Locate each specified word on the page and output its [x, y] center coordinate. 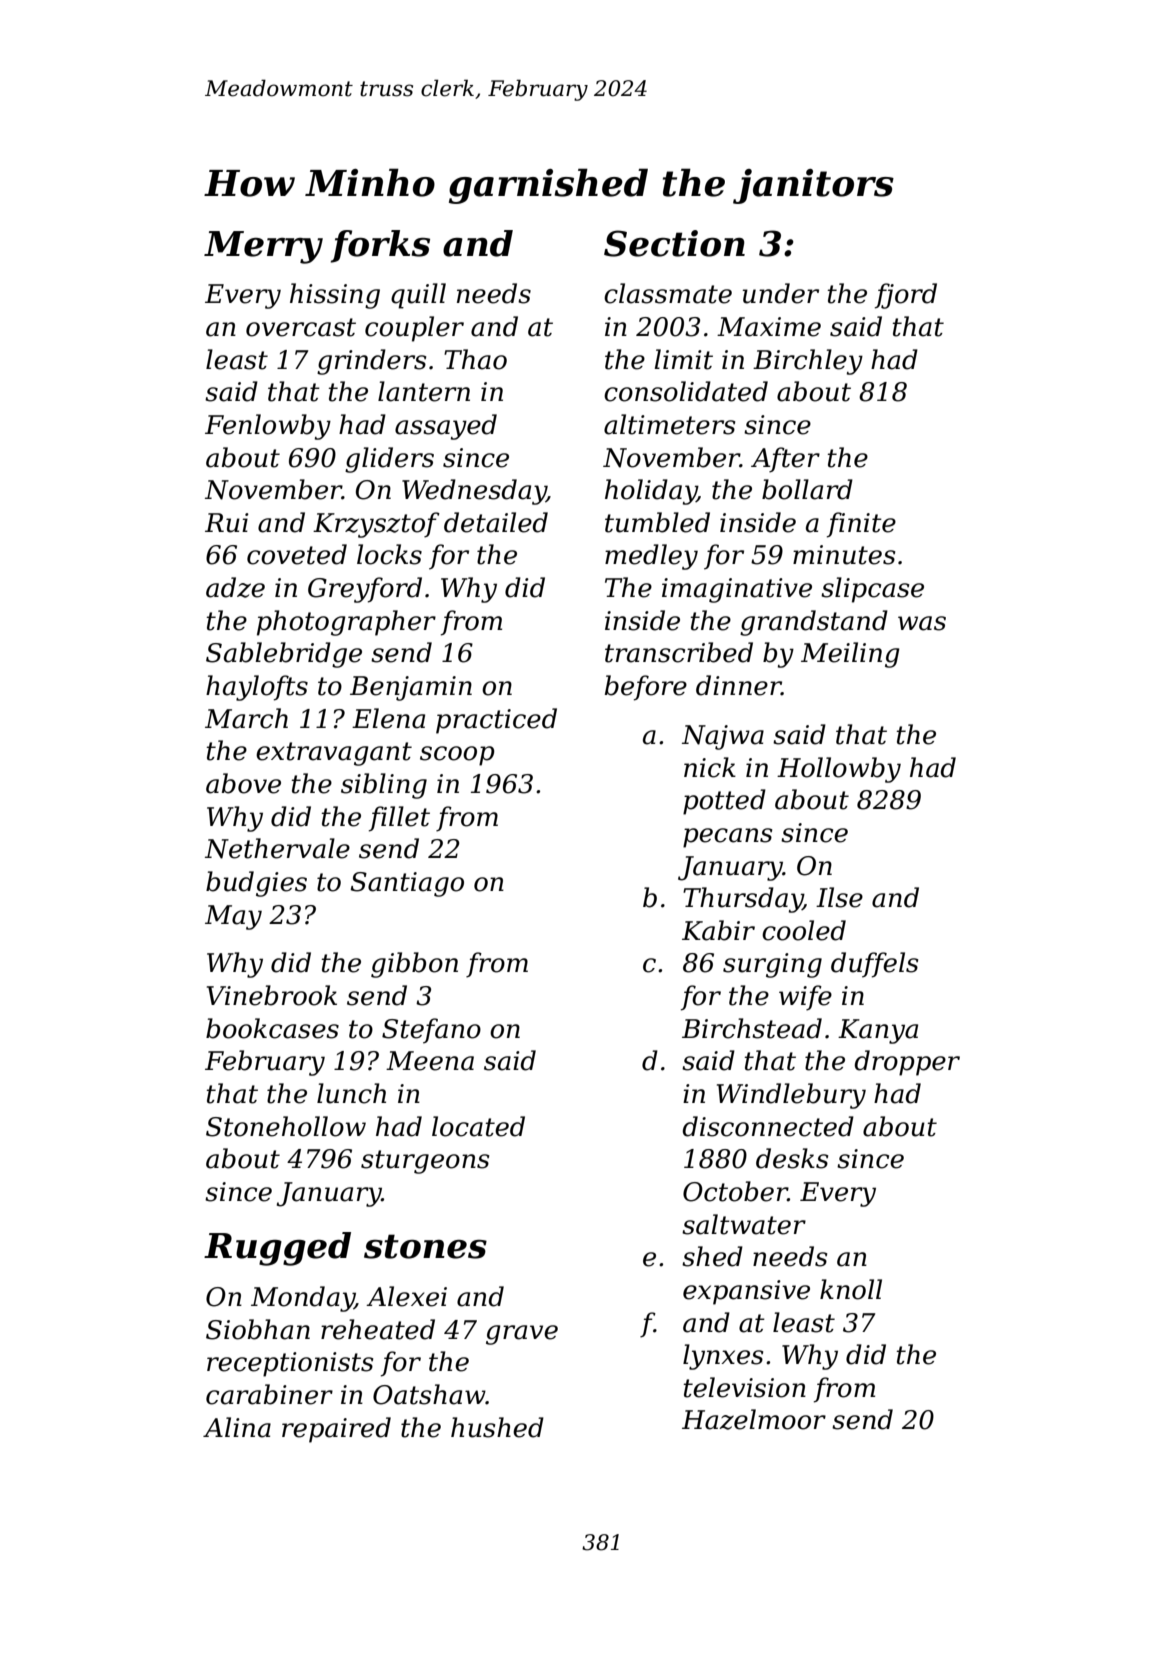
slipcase [872, 590]
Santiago [407, 884]
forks [380, 246]
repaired [336, 1430]
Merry [263, 247]
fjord [906, 296]
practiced [496, 721]
